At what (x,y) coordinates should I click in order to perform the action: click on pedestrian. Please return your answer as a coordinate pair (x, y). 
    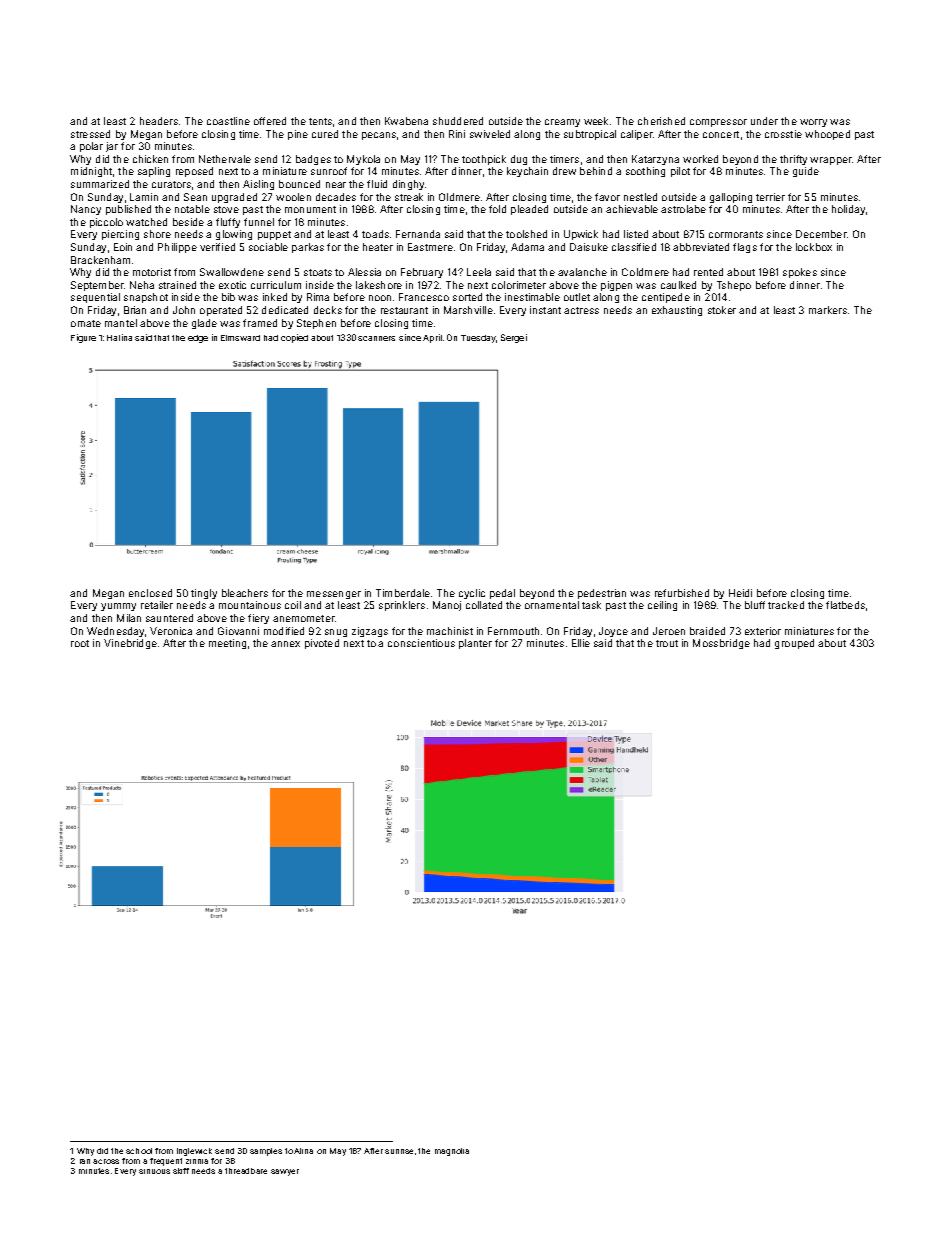
    Looking at the image, I should click on (602, 594).
